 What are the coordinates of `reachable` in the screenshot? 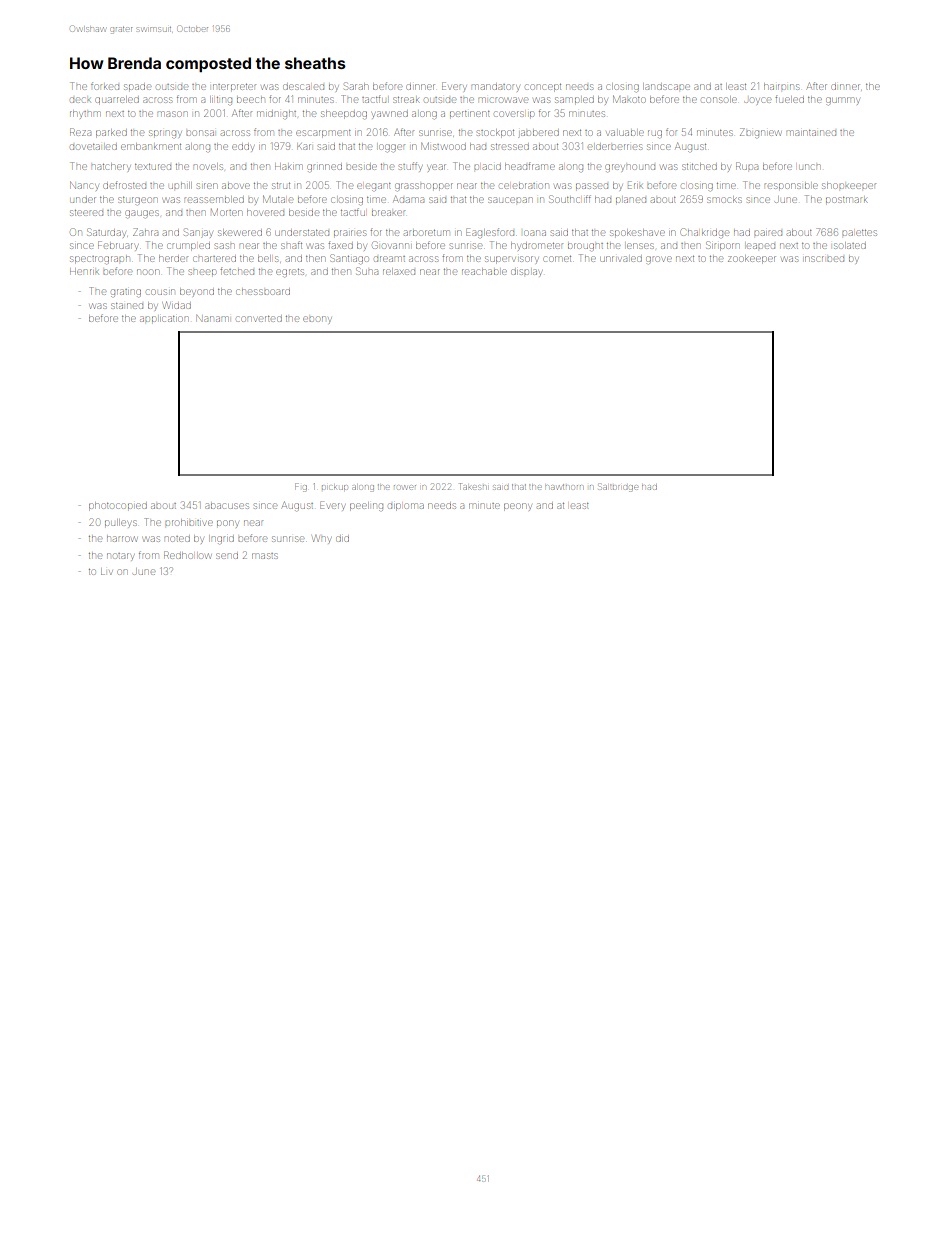 It's located at (484, 271).
